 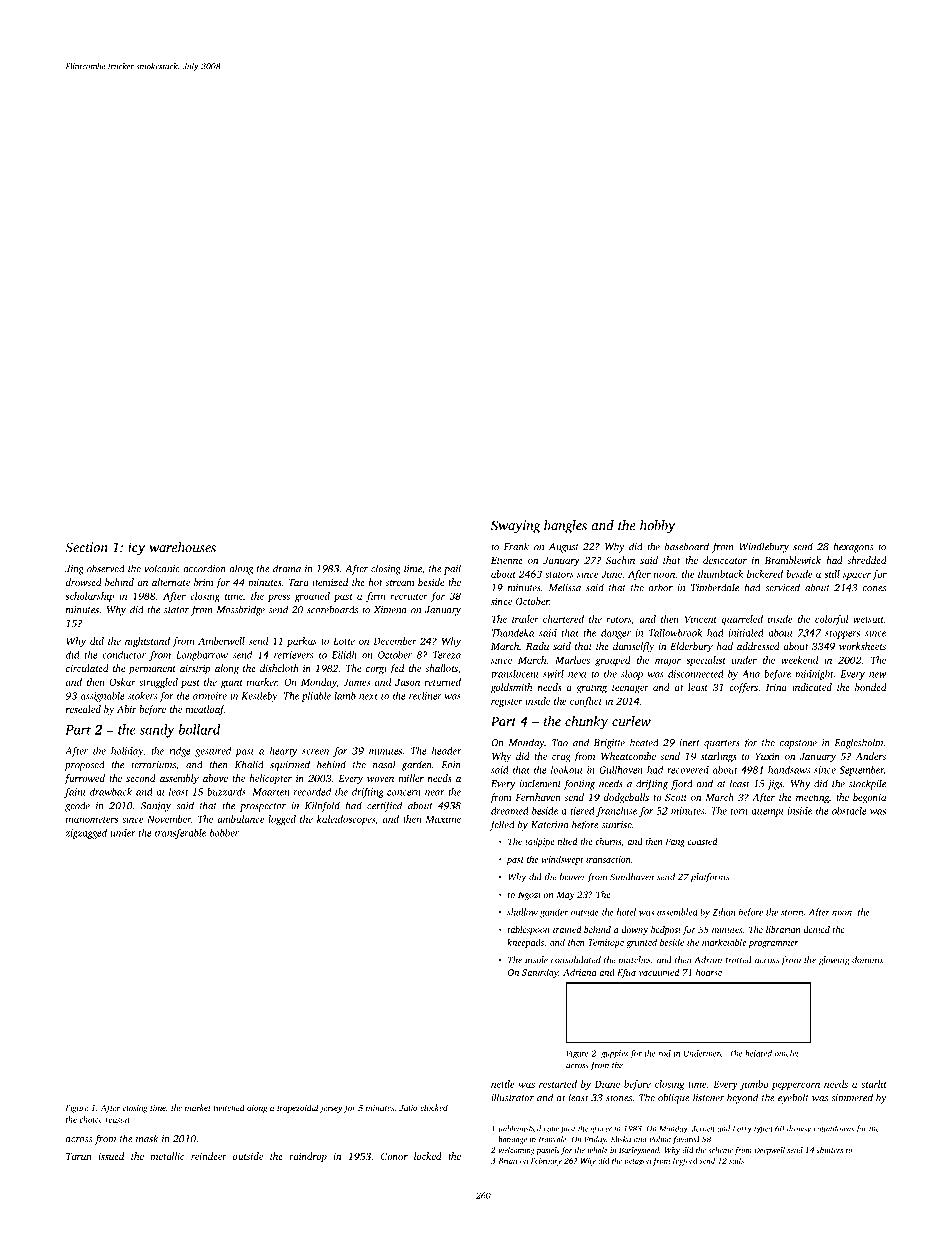 I want to click on Saturday, so click(x=540, y=973).
